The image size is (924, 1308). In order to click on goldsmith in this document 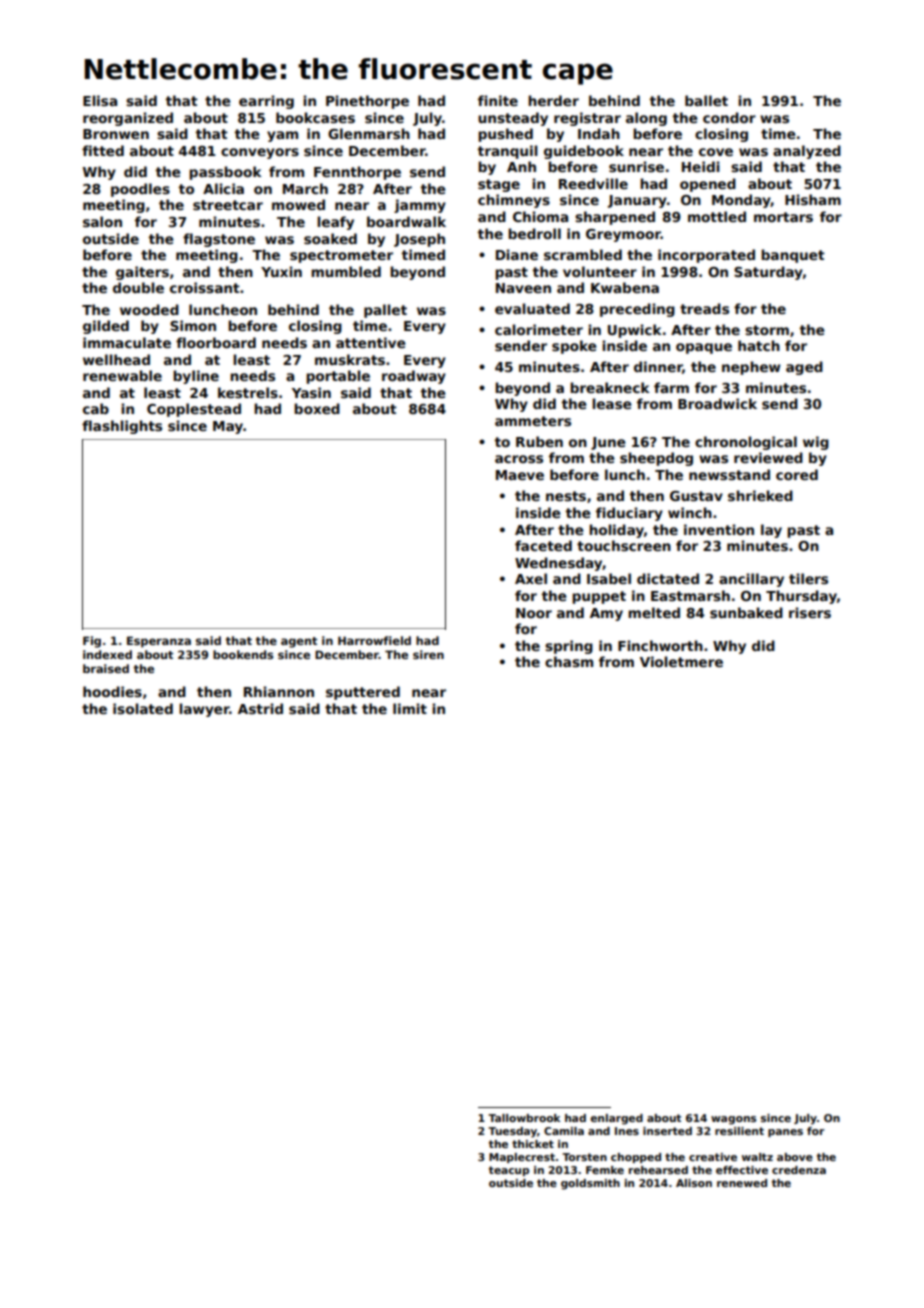, I will do `click(590, 1184)`.
